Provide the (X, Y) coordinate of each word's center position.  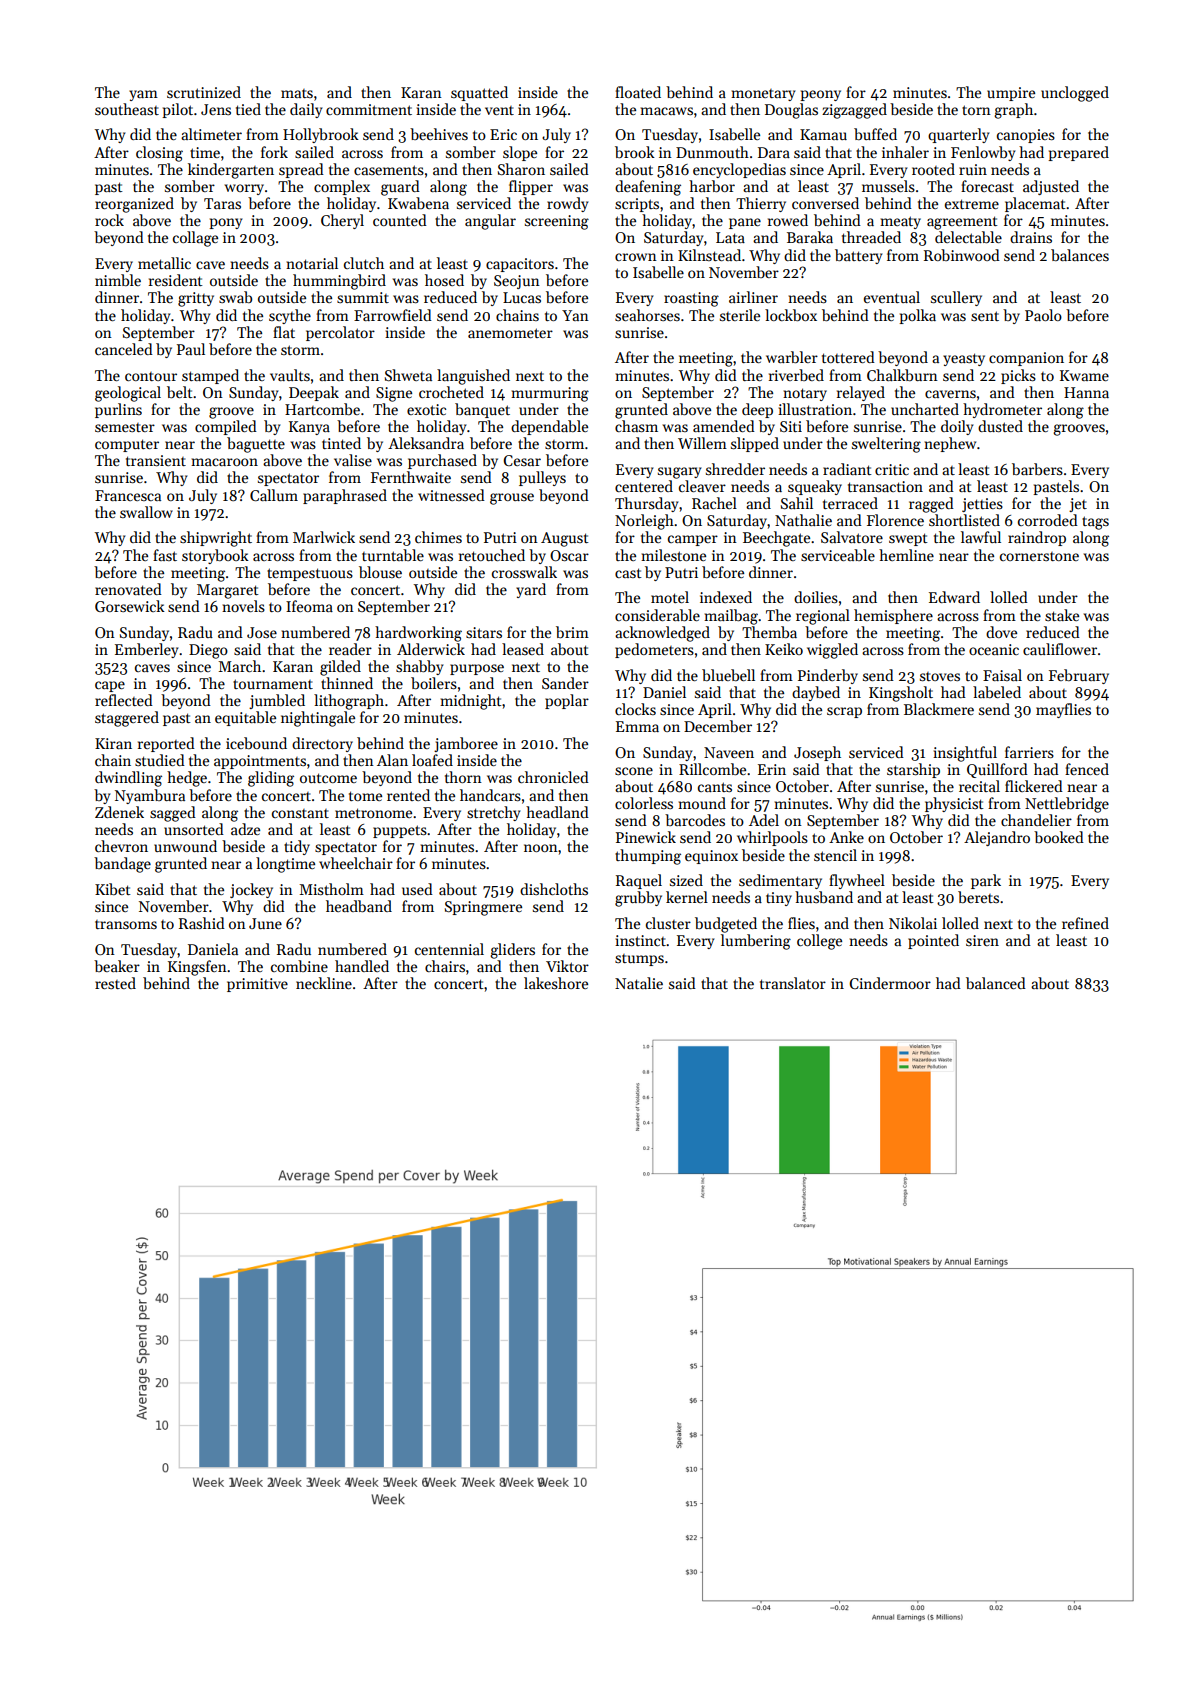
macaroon (224, 462)
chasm (636, 426)
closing (159, 154)
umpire (1011, 94)
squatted (479, 93)
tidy (297, 847)
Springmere (483, 908)
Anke (846, 837)
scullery (956, 298)
